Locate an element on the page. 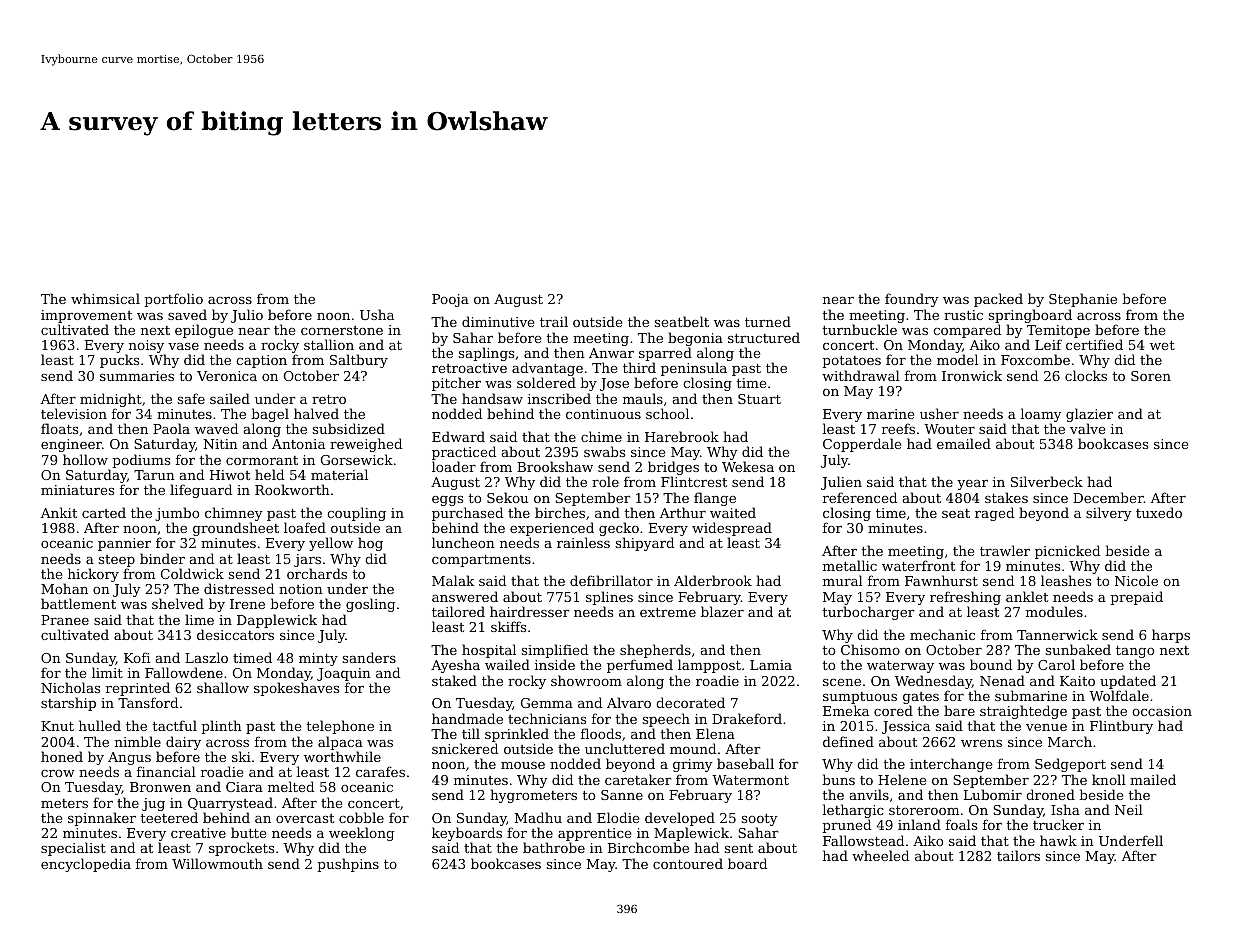 Image resolution: width=1233 pixels, height=952 pixels. sprinkled is located at coordinates (517, 735).
